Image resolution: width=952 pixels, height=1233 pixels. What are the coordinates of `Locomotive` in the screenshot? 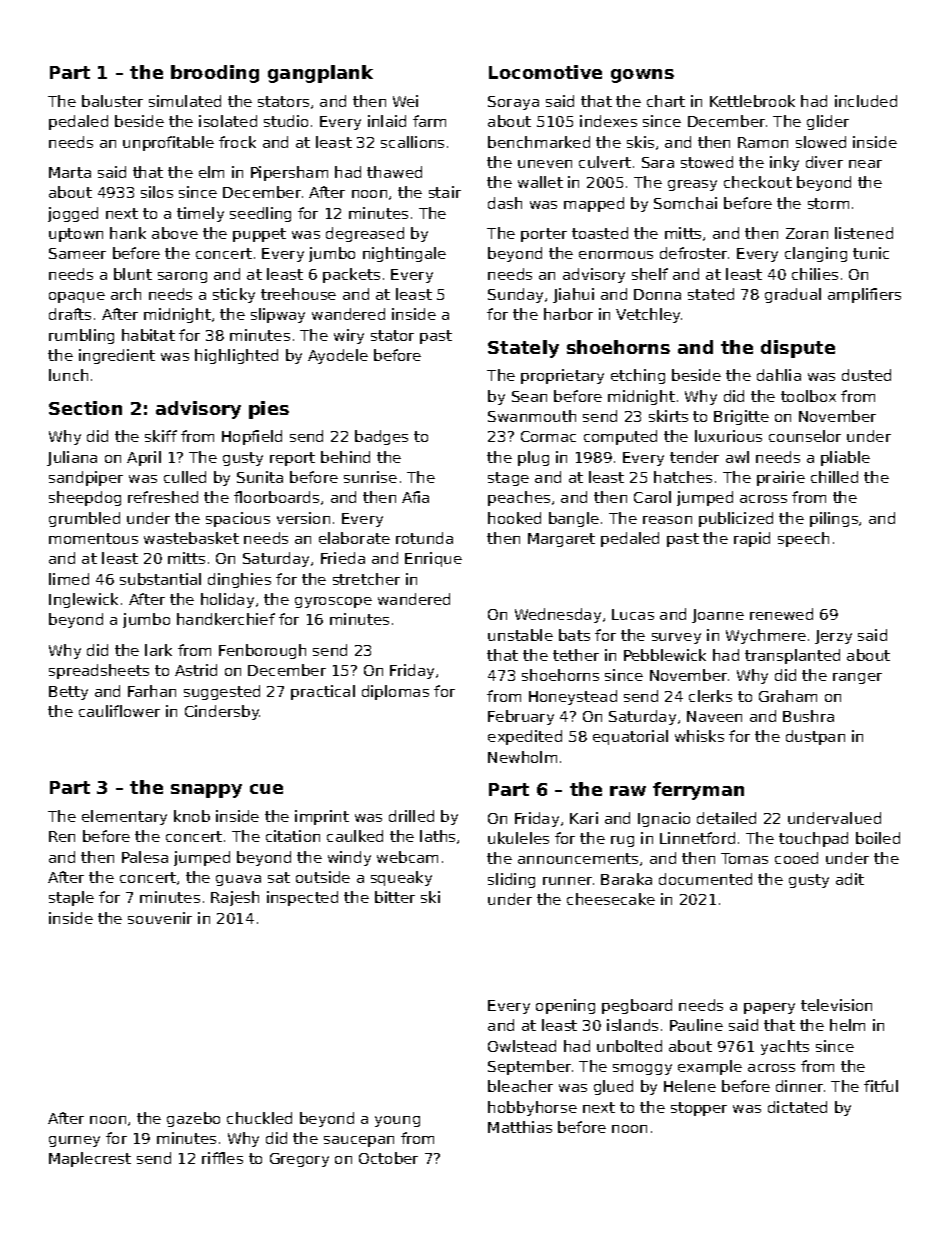 It's located at (545, 72).
